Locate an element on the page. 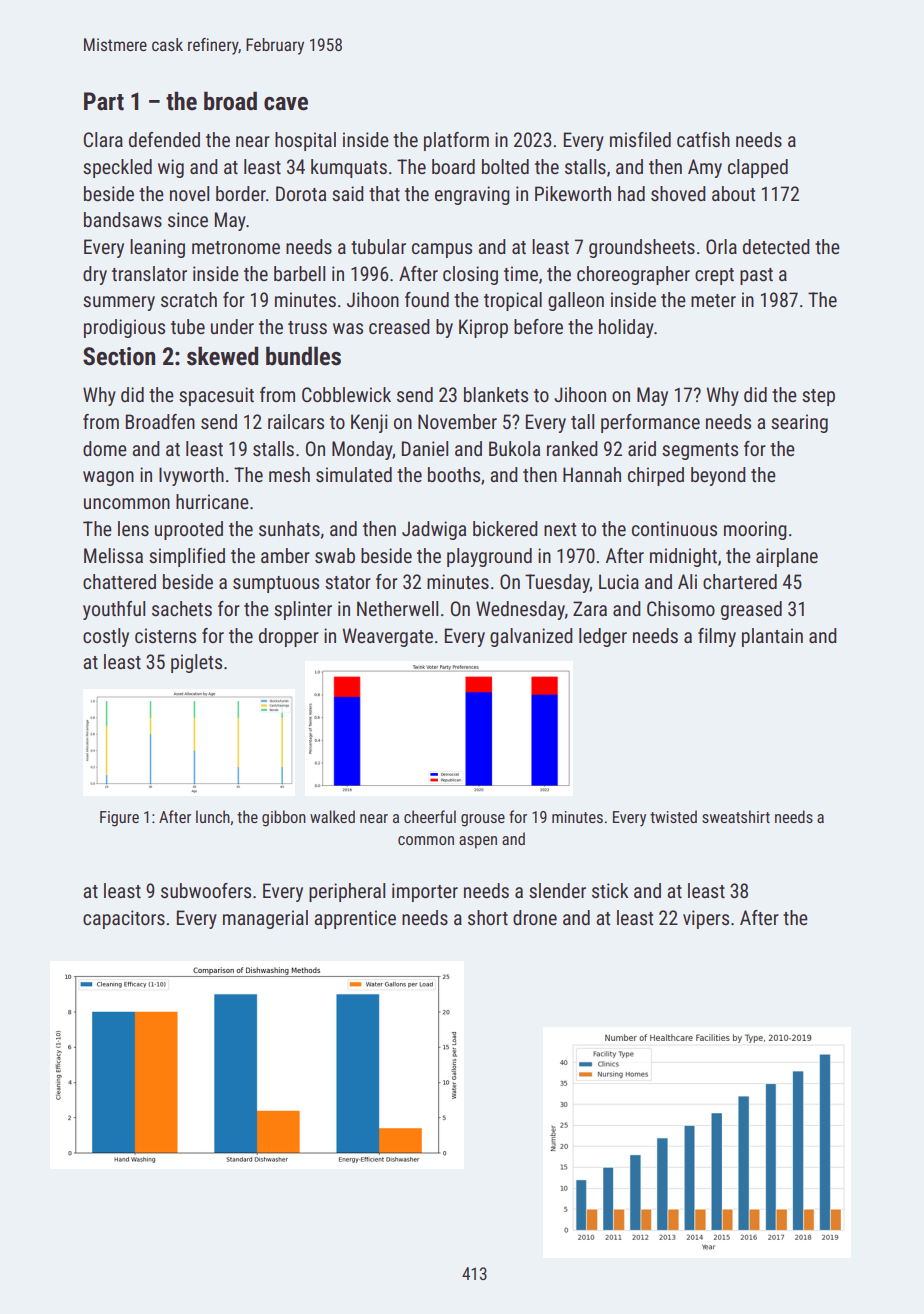 This image has height=1314, width=924. past is located at coordinates (756, 276).
